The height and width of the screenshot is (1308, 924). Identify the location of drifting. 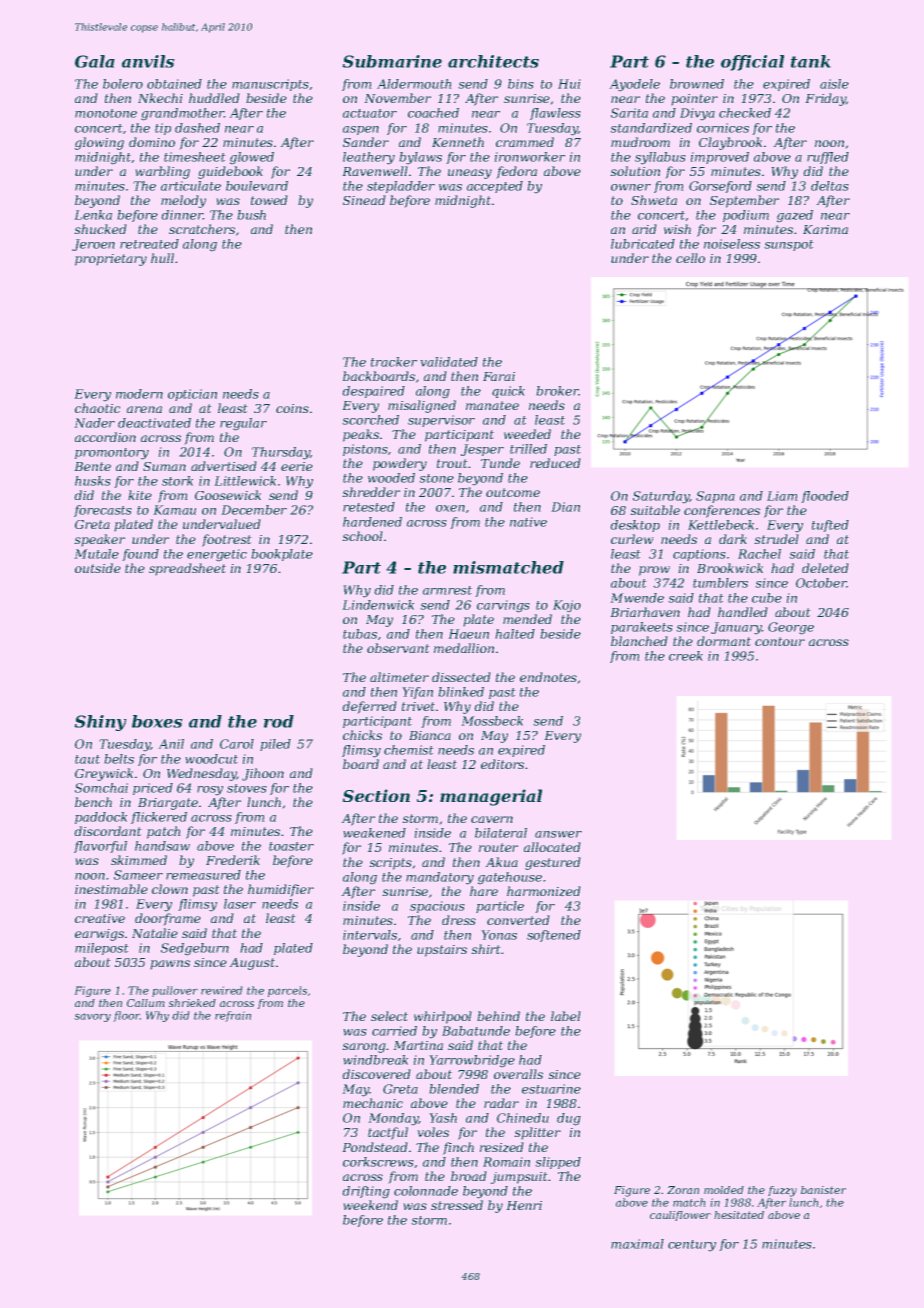
(366, 1192).
